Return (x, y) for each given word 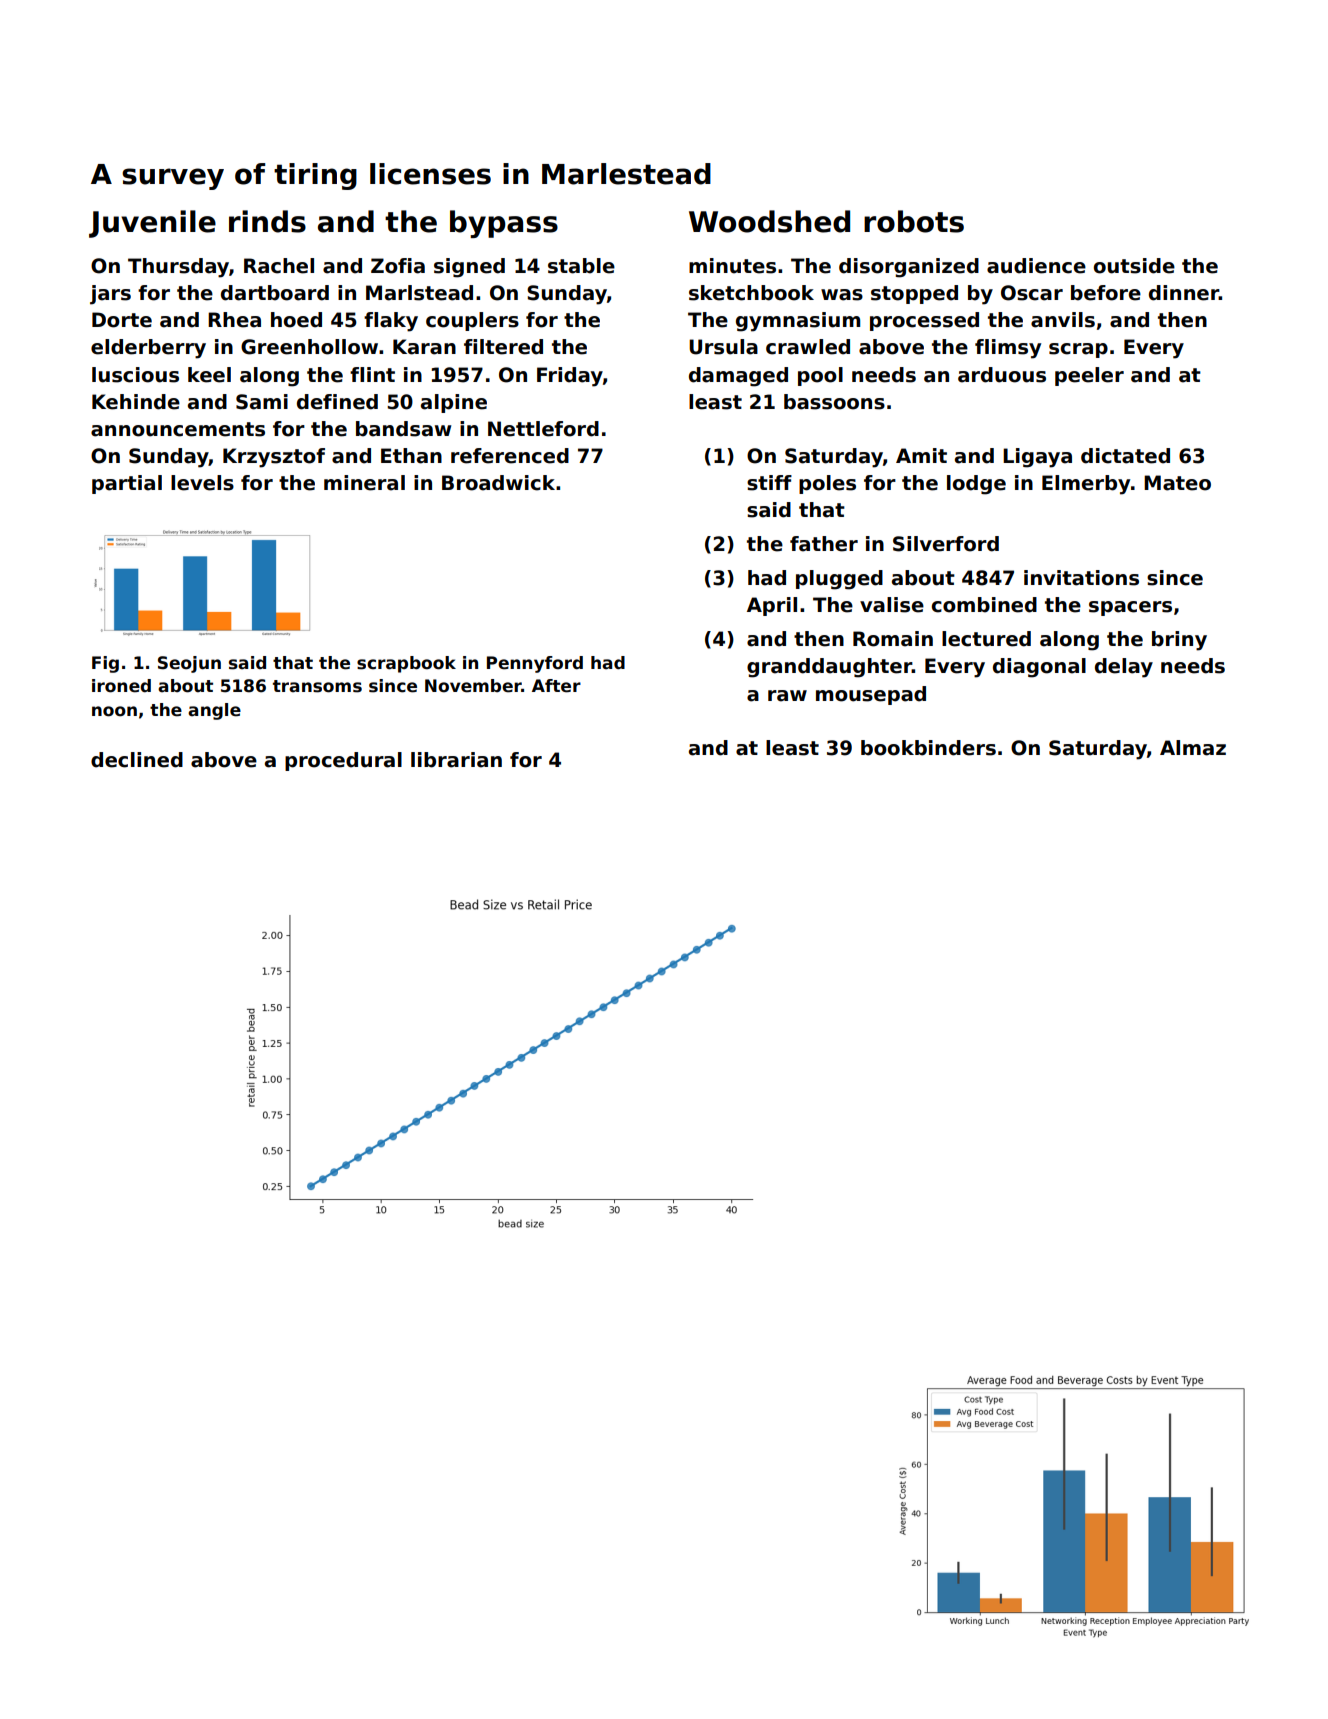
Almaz (1193, 748)
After (556, 686)
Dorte (122, 320)
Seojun (189, 664)
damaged (738, 377)
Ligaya (1037, 458)
